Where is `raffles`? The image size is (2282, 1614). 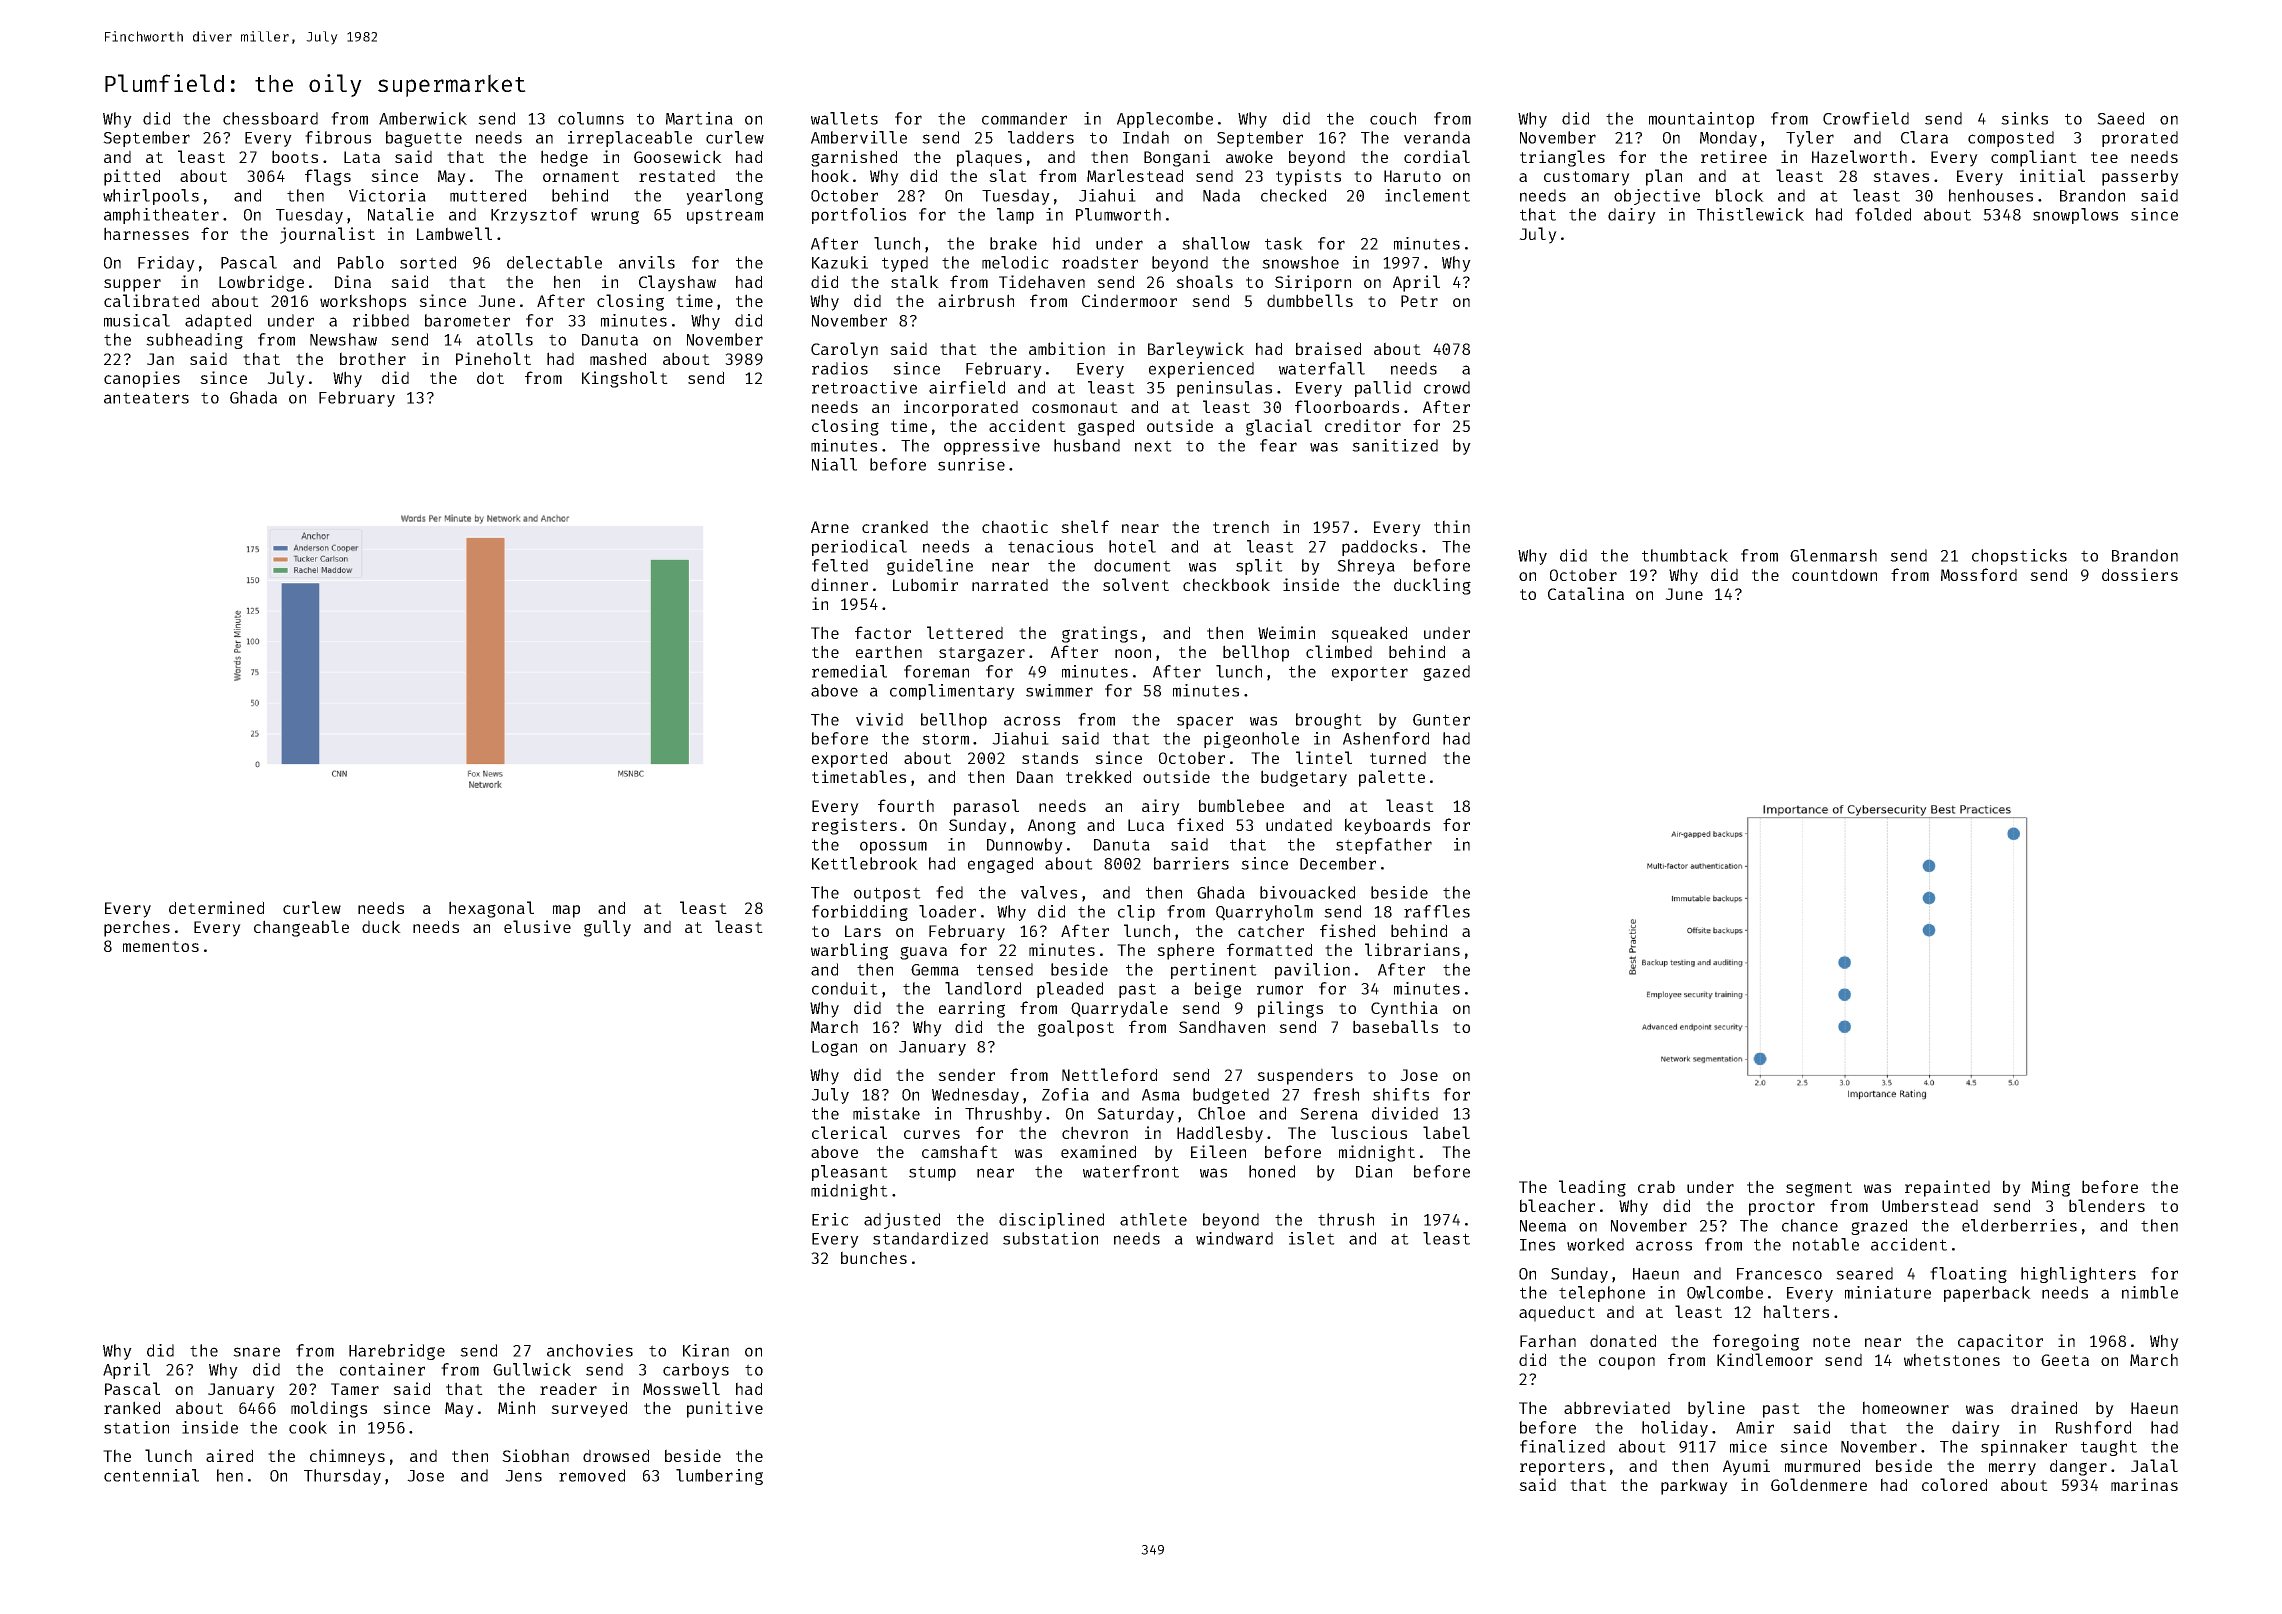
raffles is located at coordinates (1437, 911).
